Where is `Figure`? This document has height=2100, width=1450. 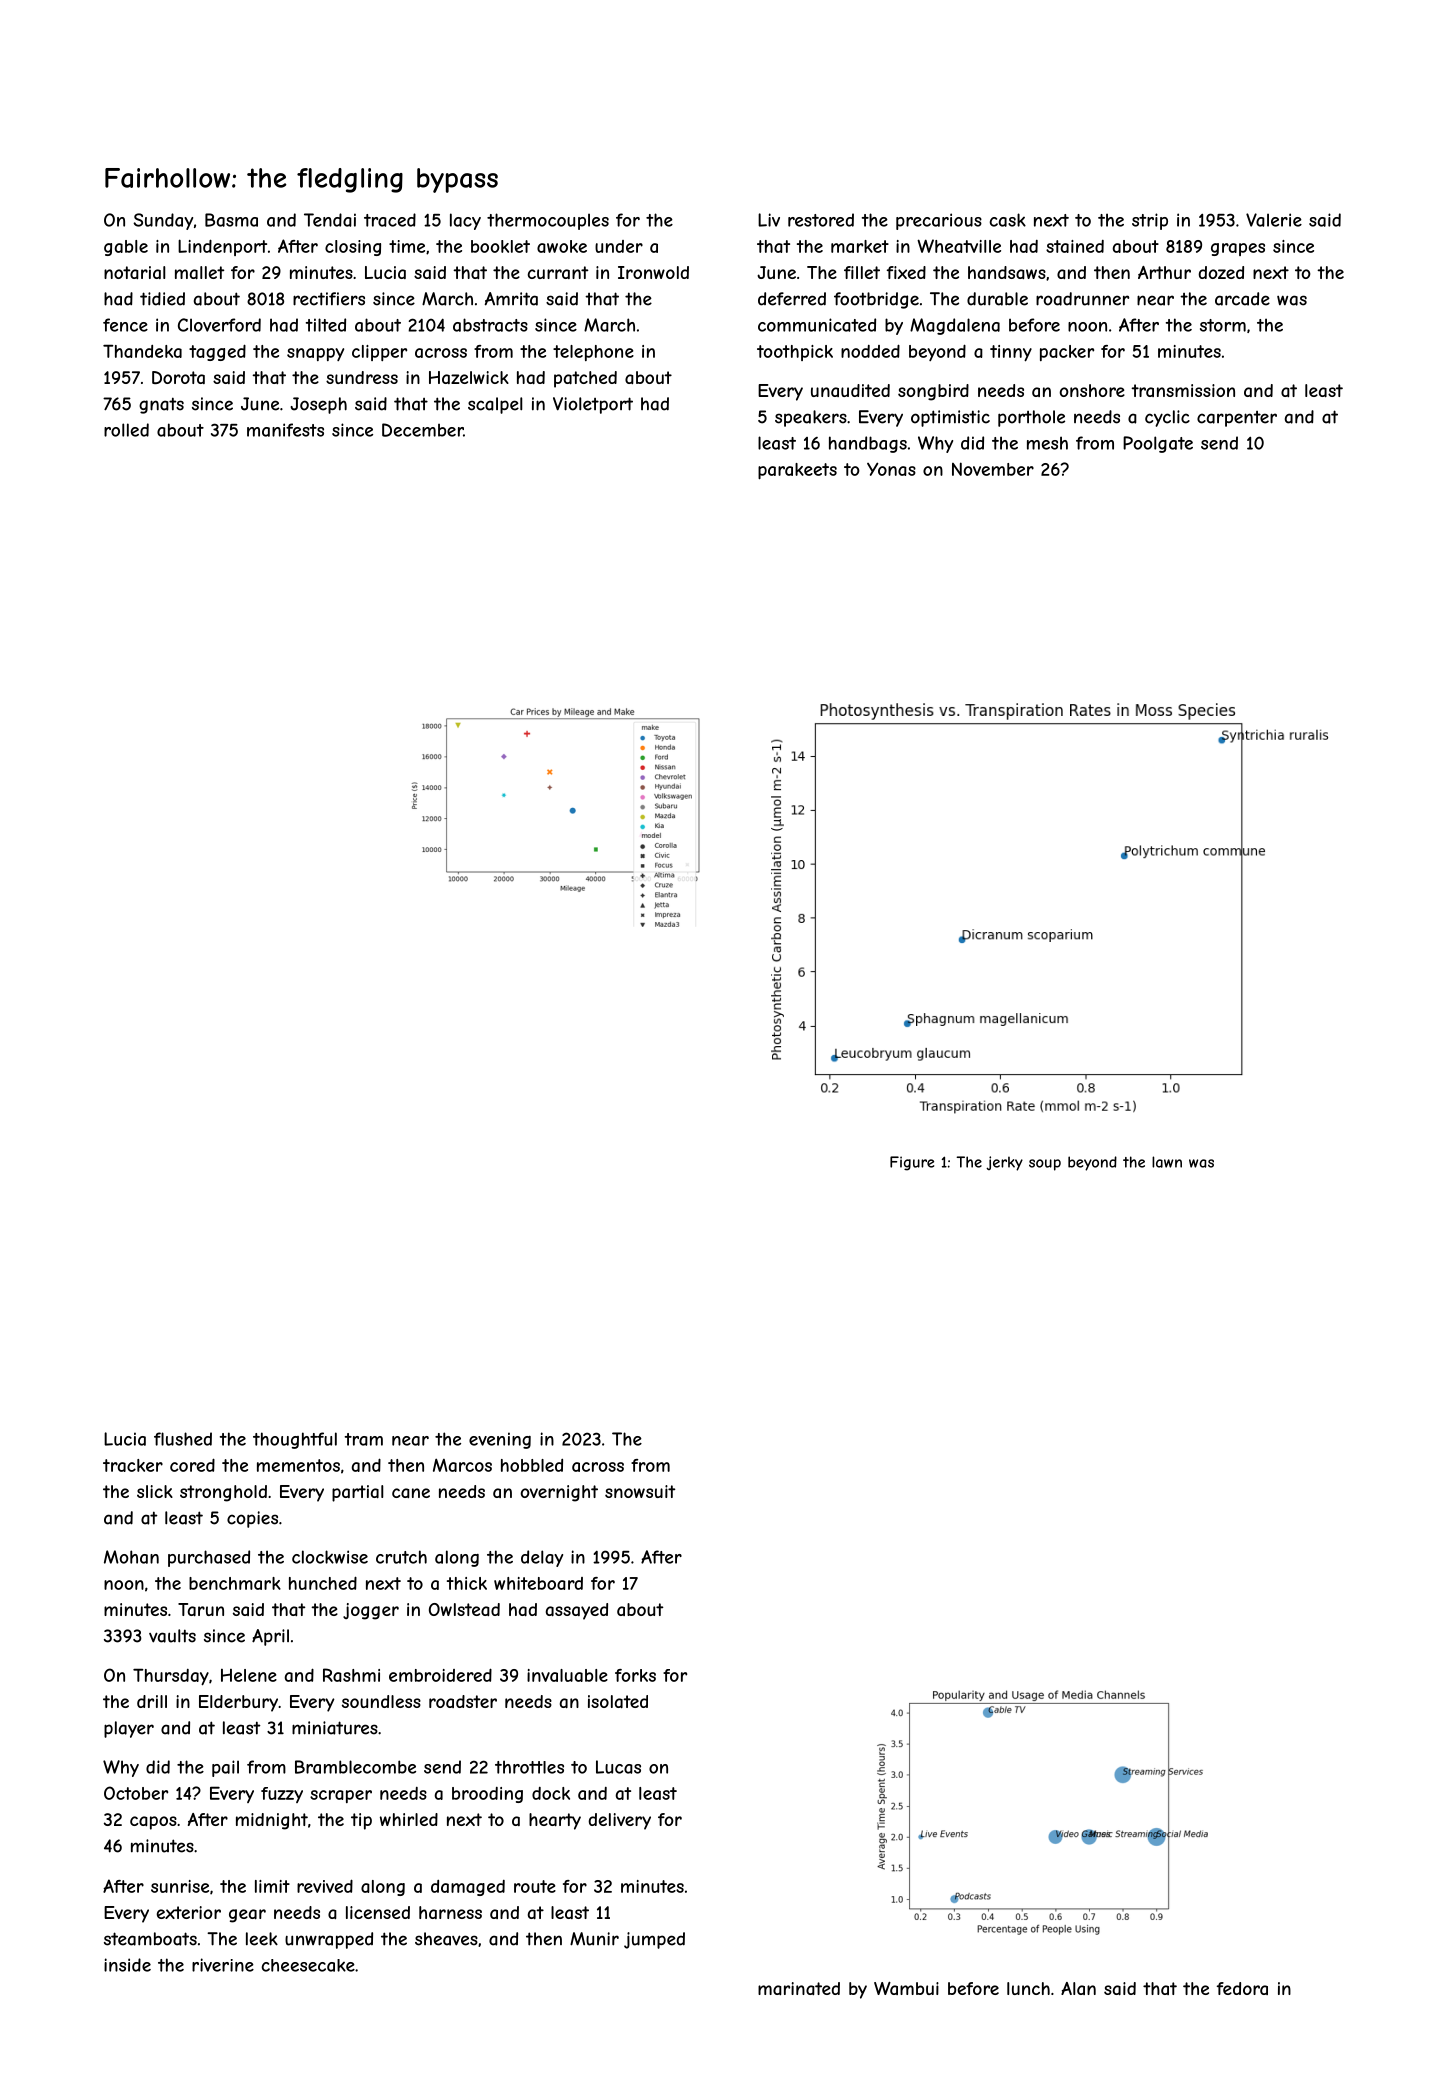 Figure is located at coordinates (912, 1163).
